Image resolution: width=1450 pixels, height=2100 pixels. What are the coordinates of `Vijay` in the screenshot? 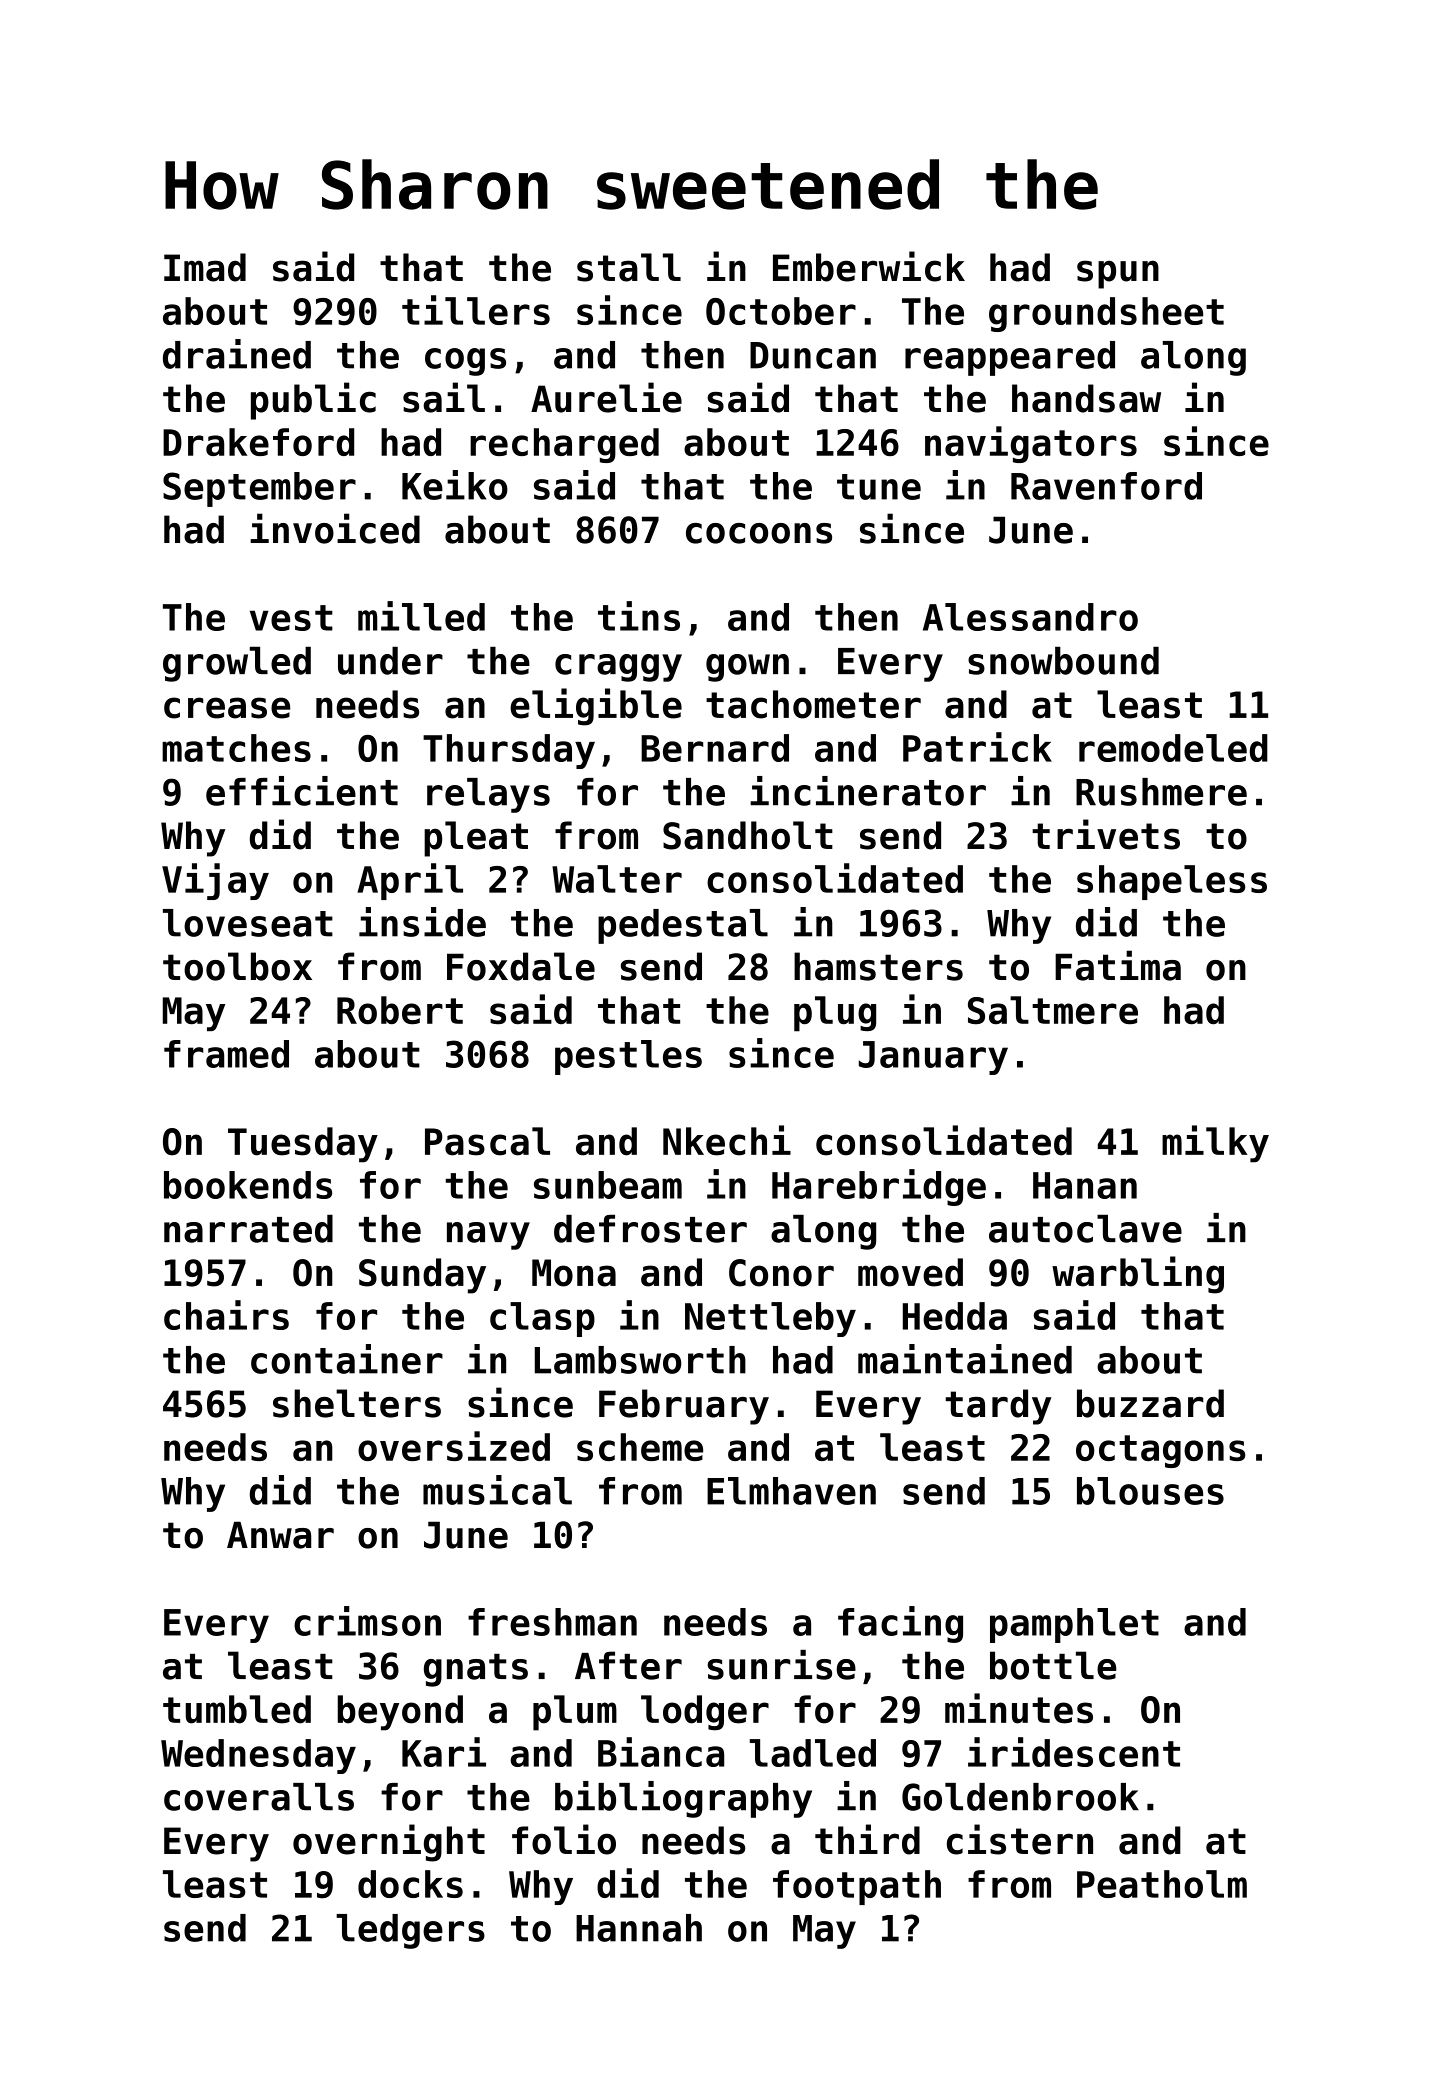 It's located at (215, 881).
